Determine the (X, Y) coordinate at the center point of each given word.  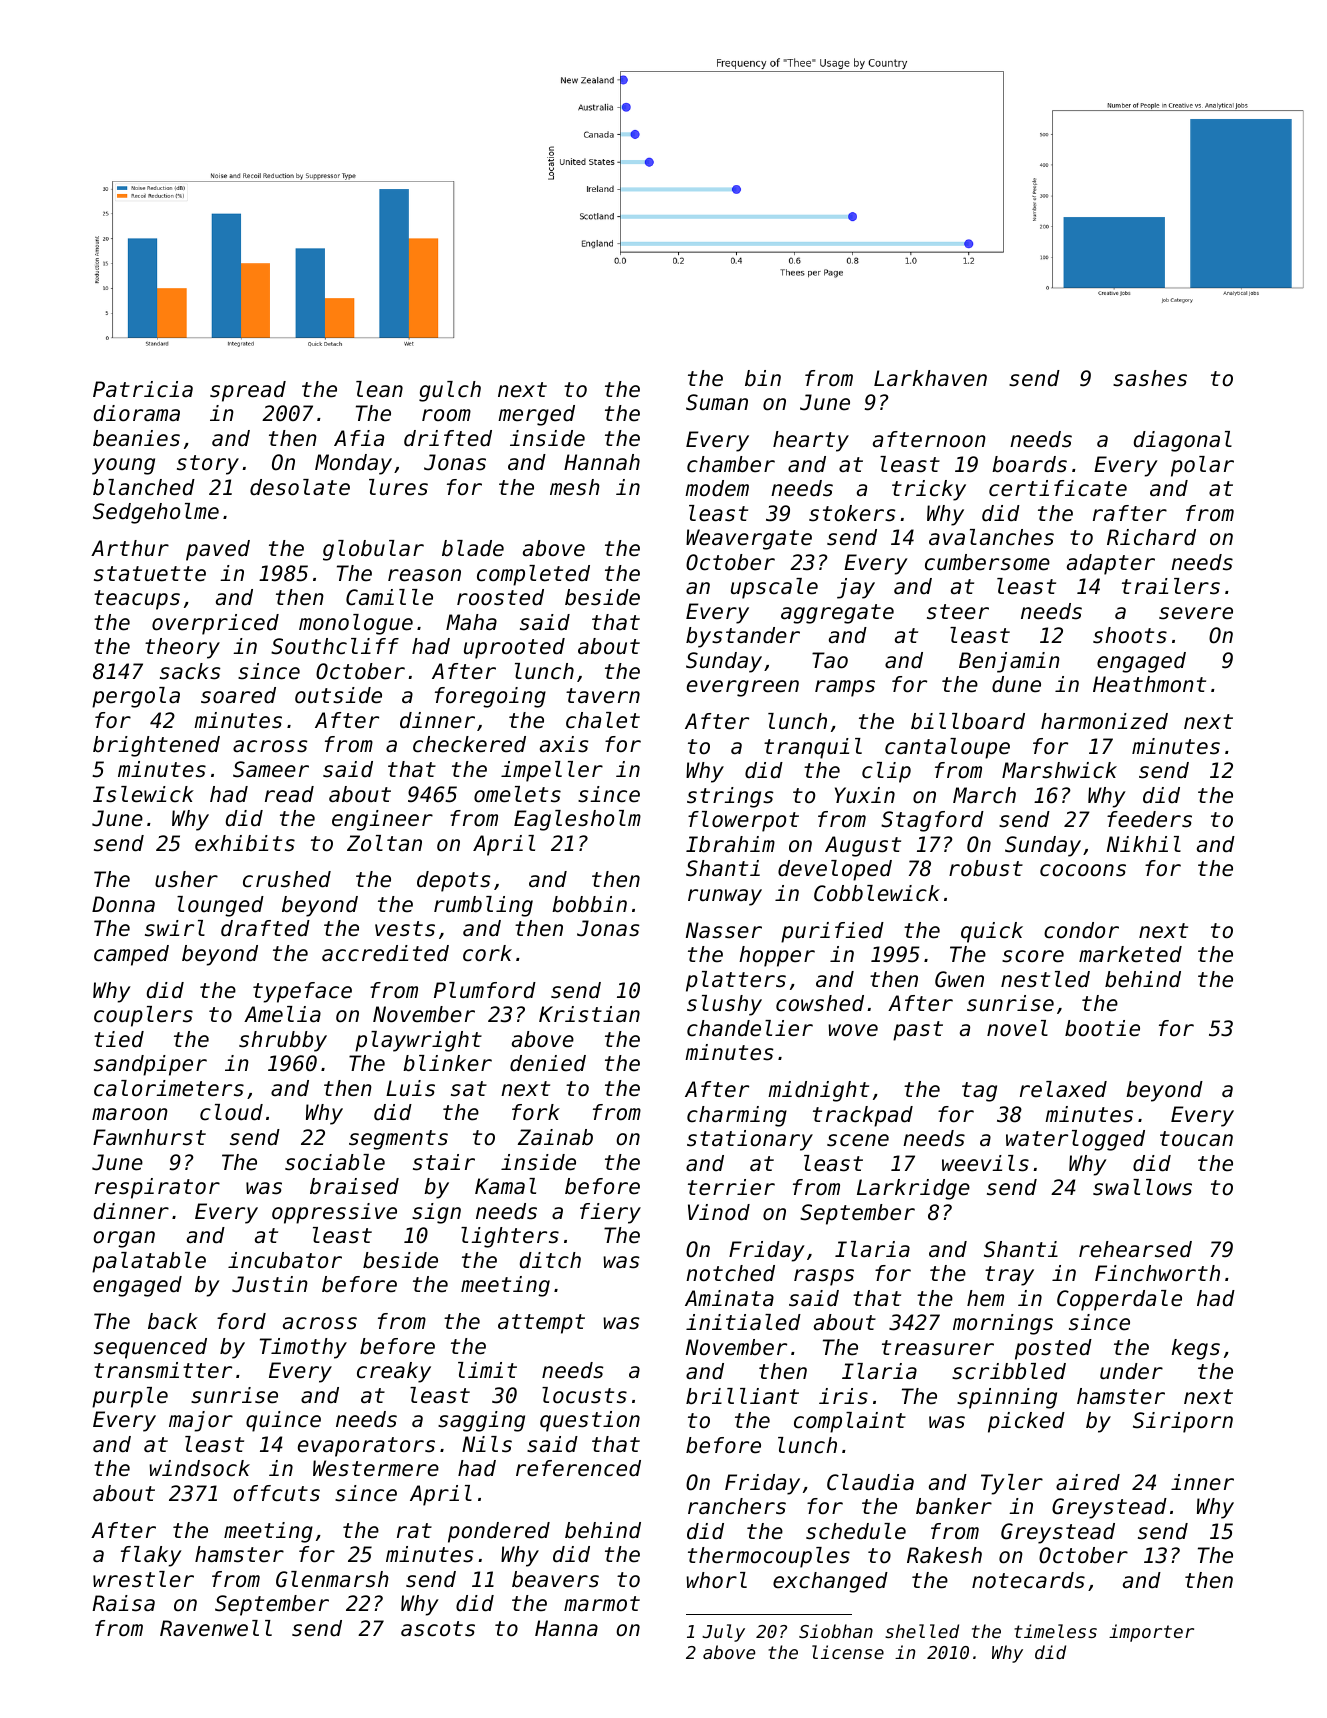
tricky (929, 490)
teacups (137, 600)
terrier (731, 1187)
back (173, 1321)
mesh (575, 487)
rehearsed (1135, 1249)
